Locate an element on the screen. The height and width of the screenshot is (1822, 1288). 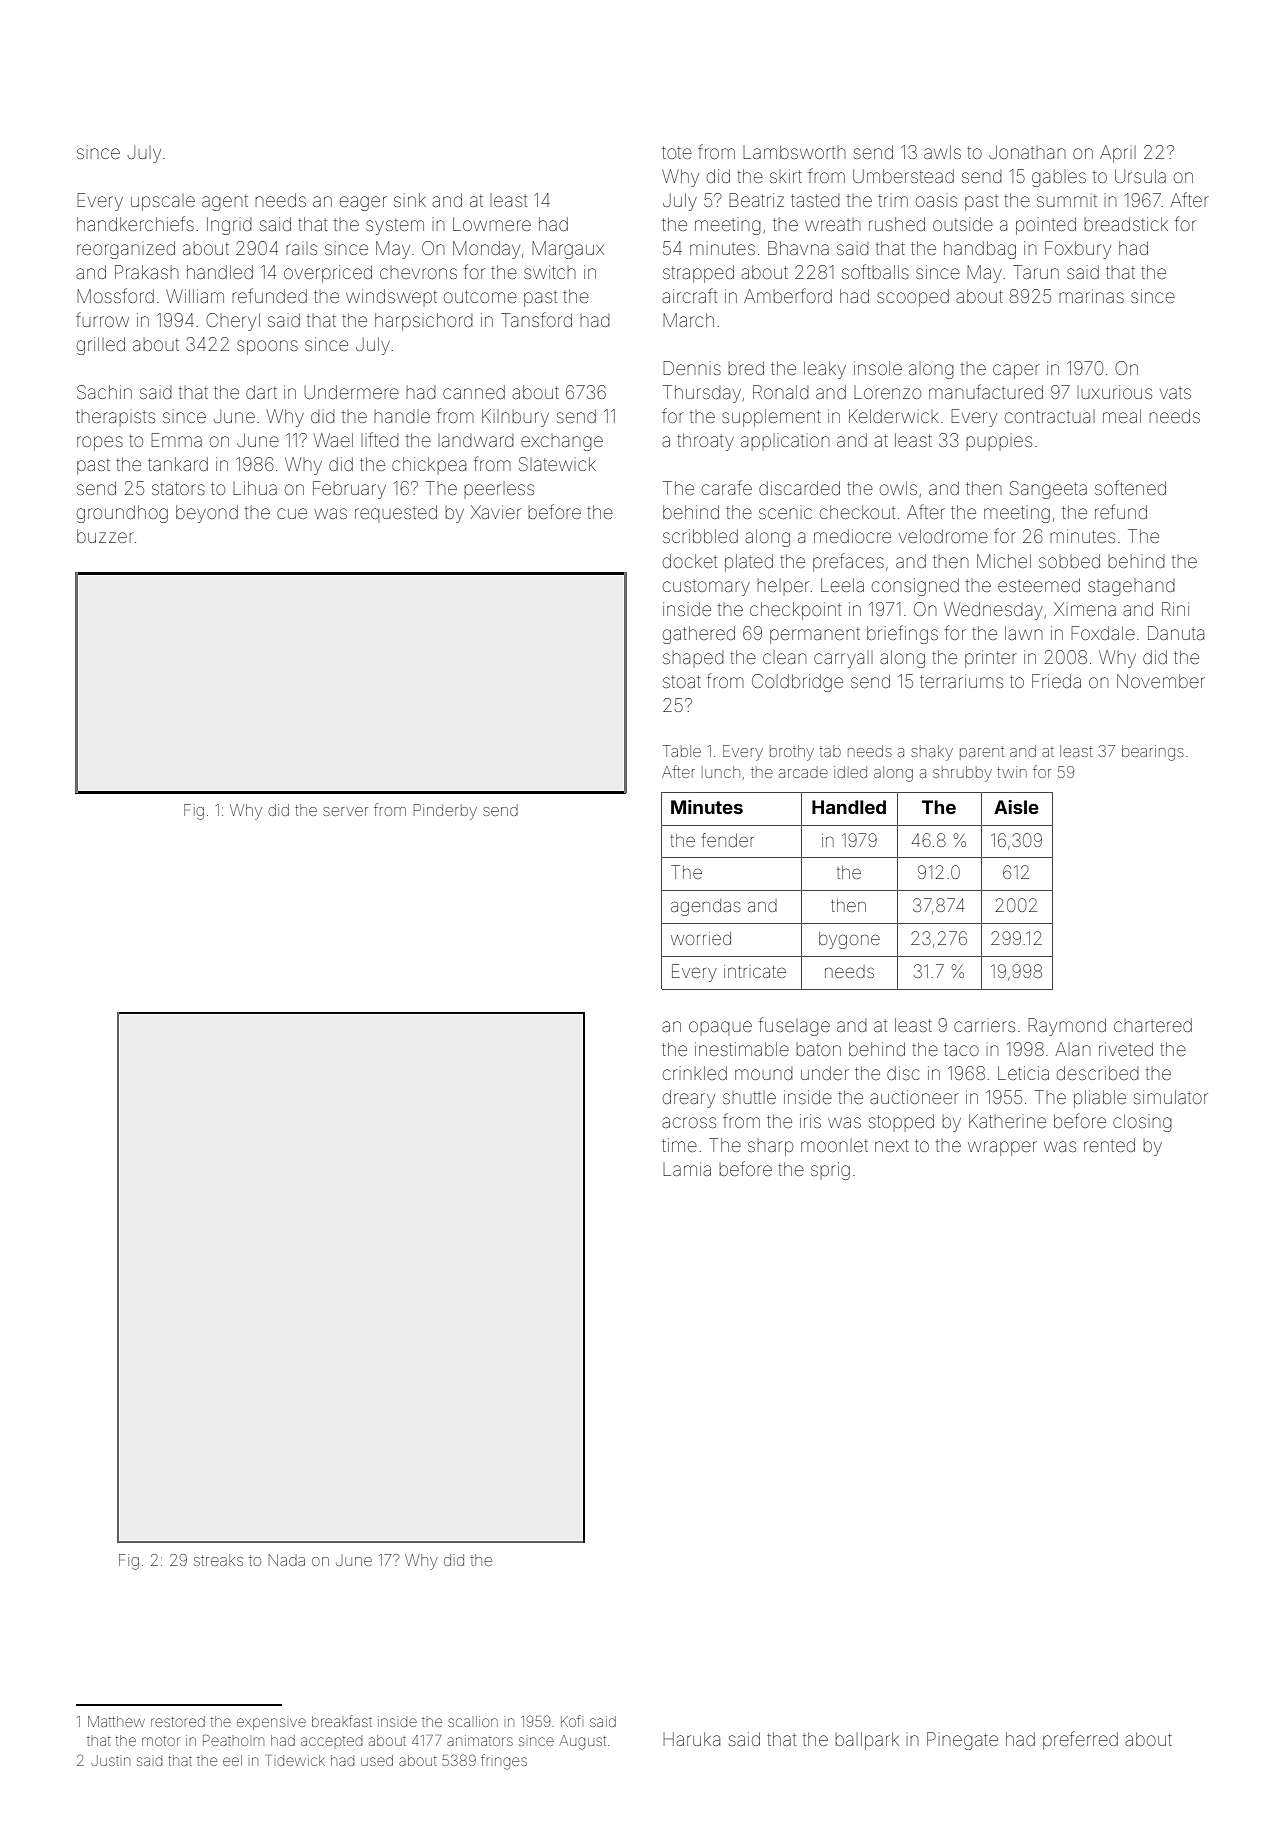
Coldbridge is located at coordinates (797, 683).
